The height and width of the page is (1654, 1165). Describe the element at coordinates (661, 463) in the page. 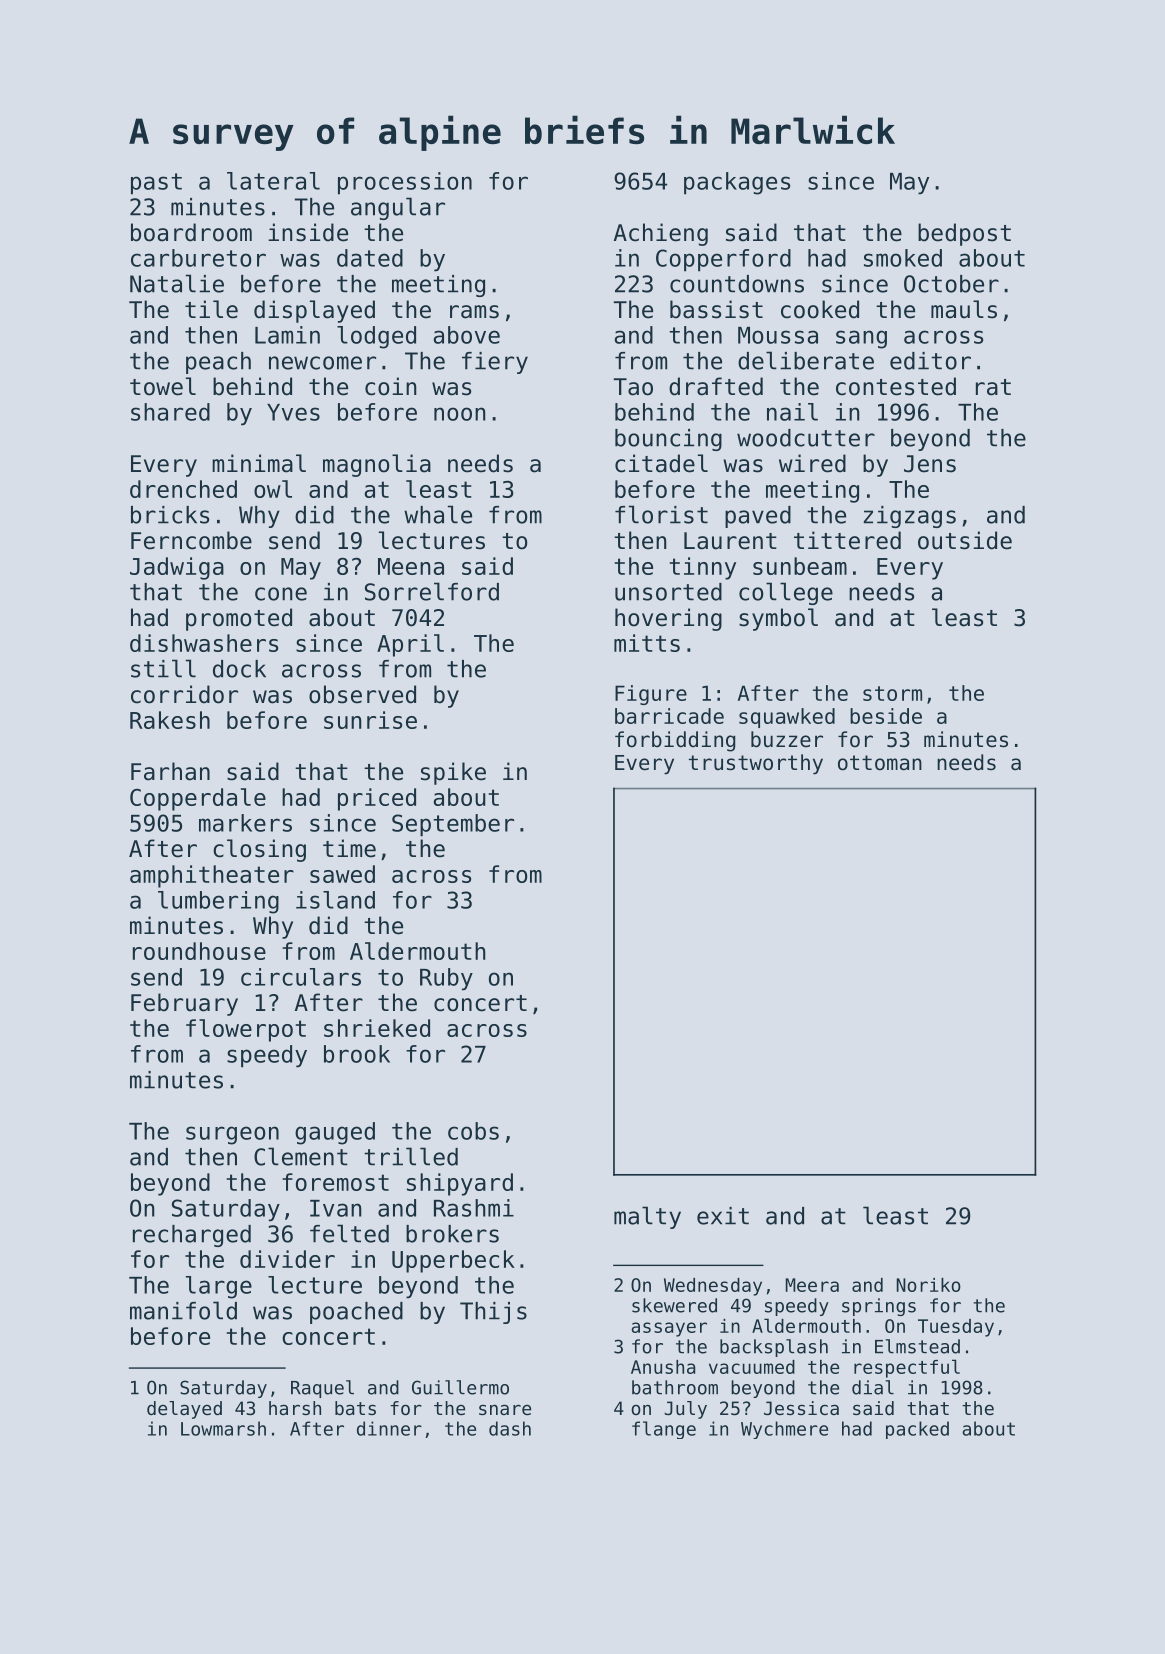

I see `citadel` at that location.
